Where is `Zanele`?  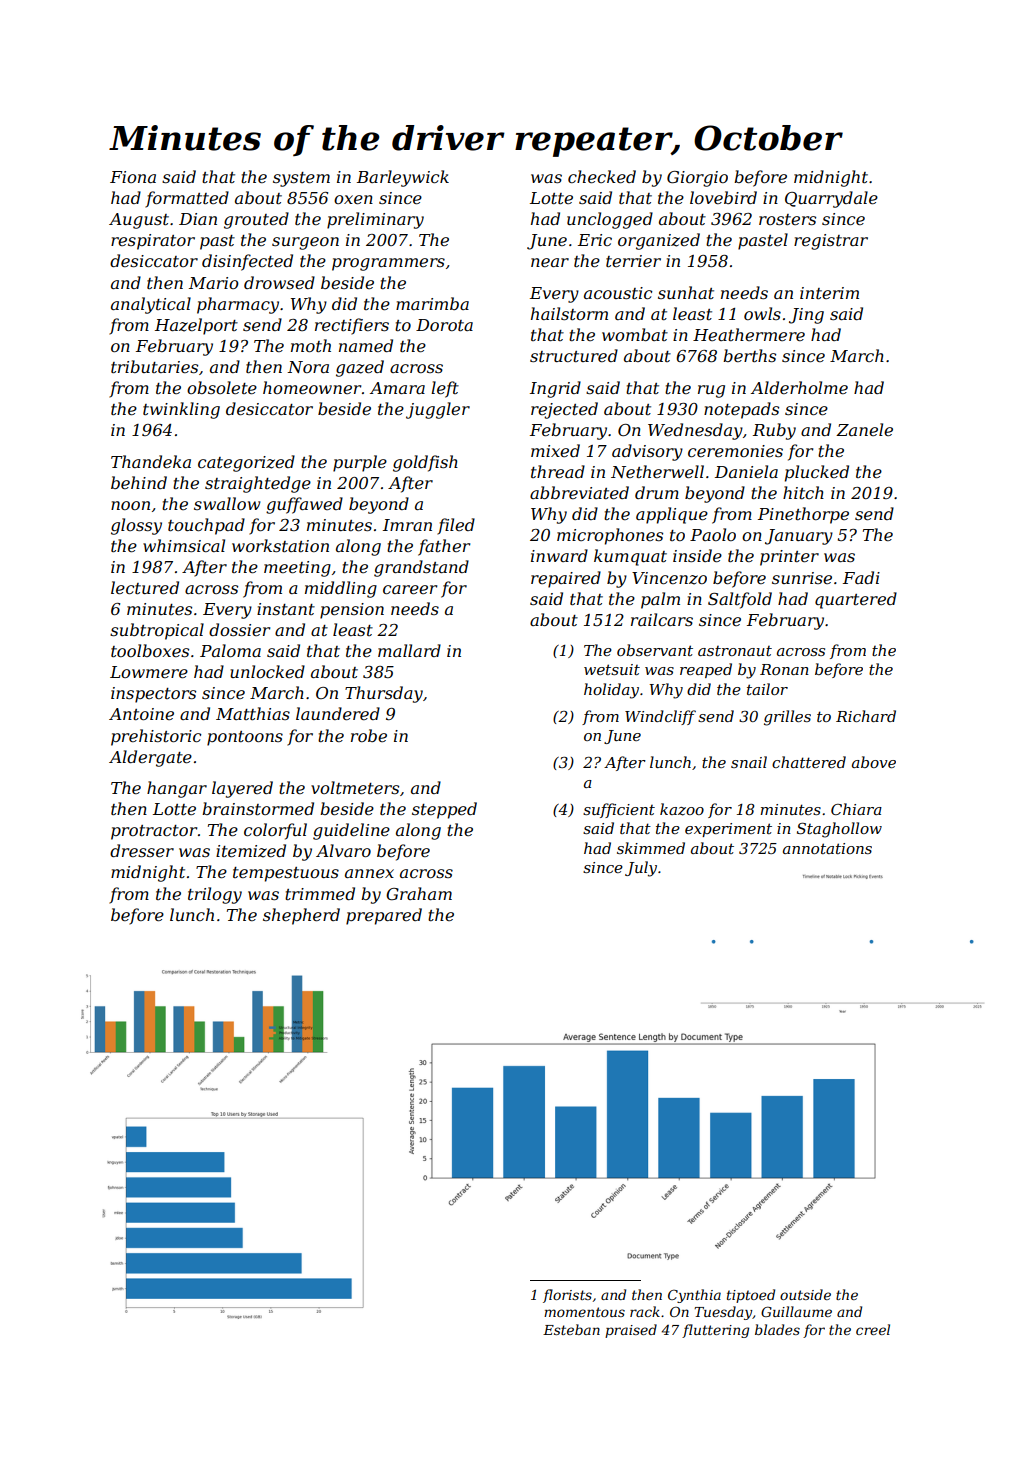 Zanele is located at coordinates (864, 429).
